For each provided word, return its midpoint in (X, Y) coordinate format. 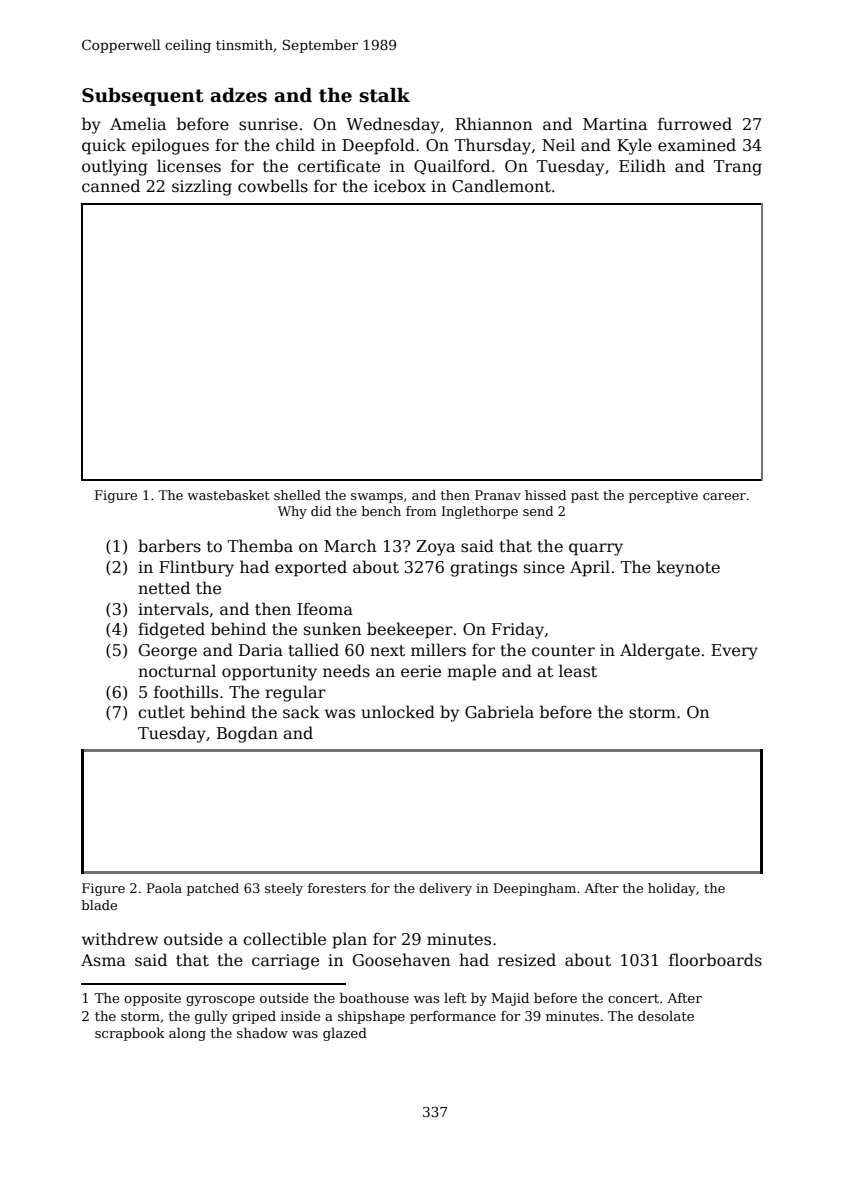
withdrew (120, 939)
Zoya (435, 548)
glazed (345, 1034)
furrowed (695, 123)
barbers (169, 546)
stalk (384, 95)
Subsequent (143, 97)
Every (734, 652)
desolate (666, 1015)
